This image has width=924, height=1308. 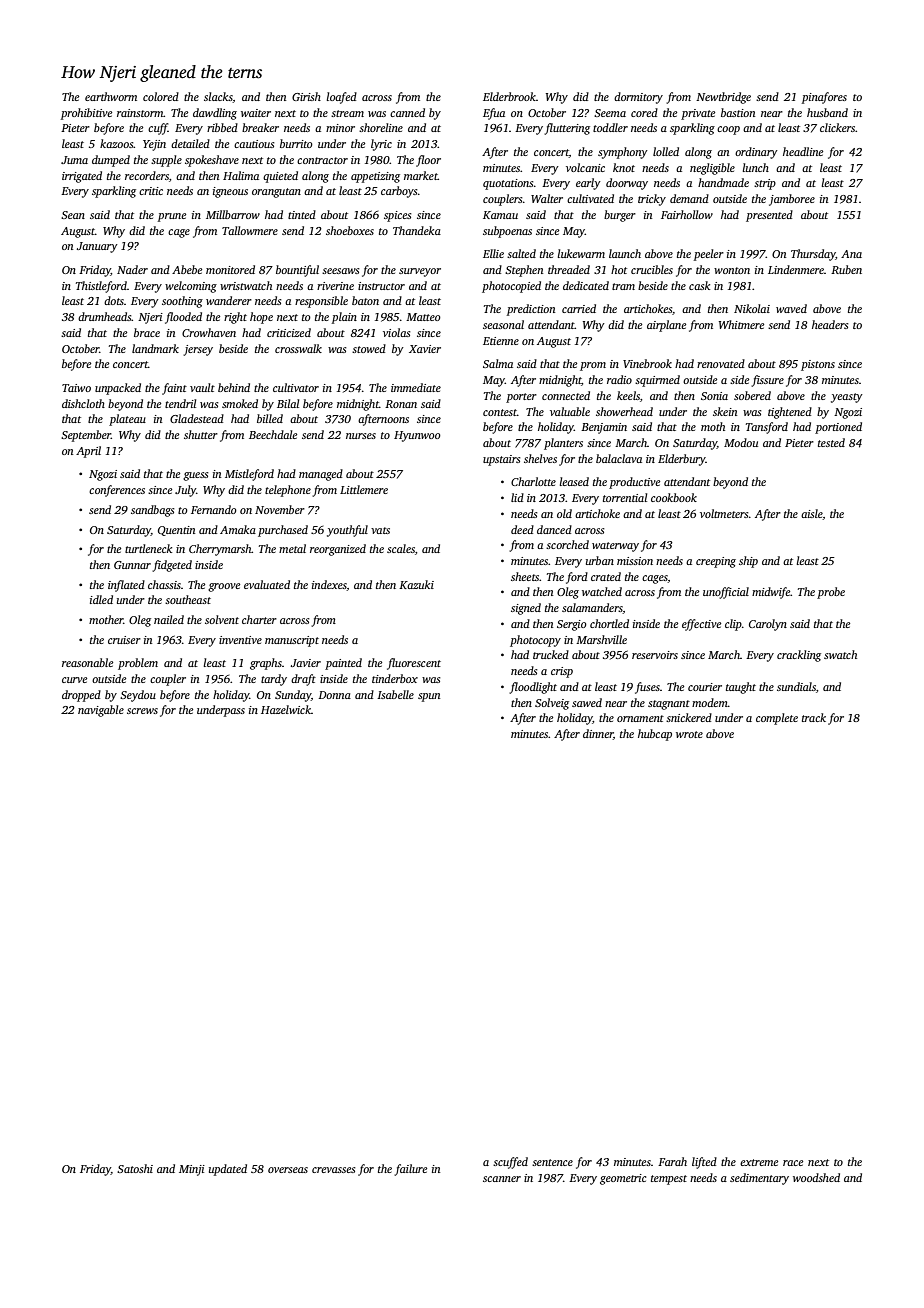 I want to click on bastion, so click(x=738, y=112).
